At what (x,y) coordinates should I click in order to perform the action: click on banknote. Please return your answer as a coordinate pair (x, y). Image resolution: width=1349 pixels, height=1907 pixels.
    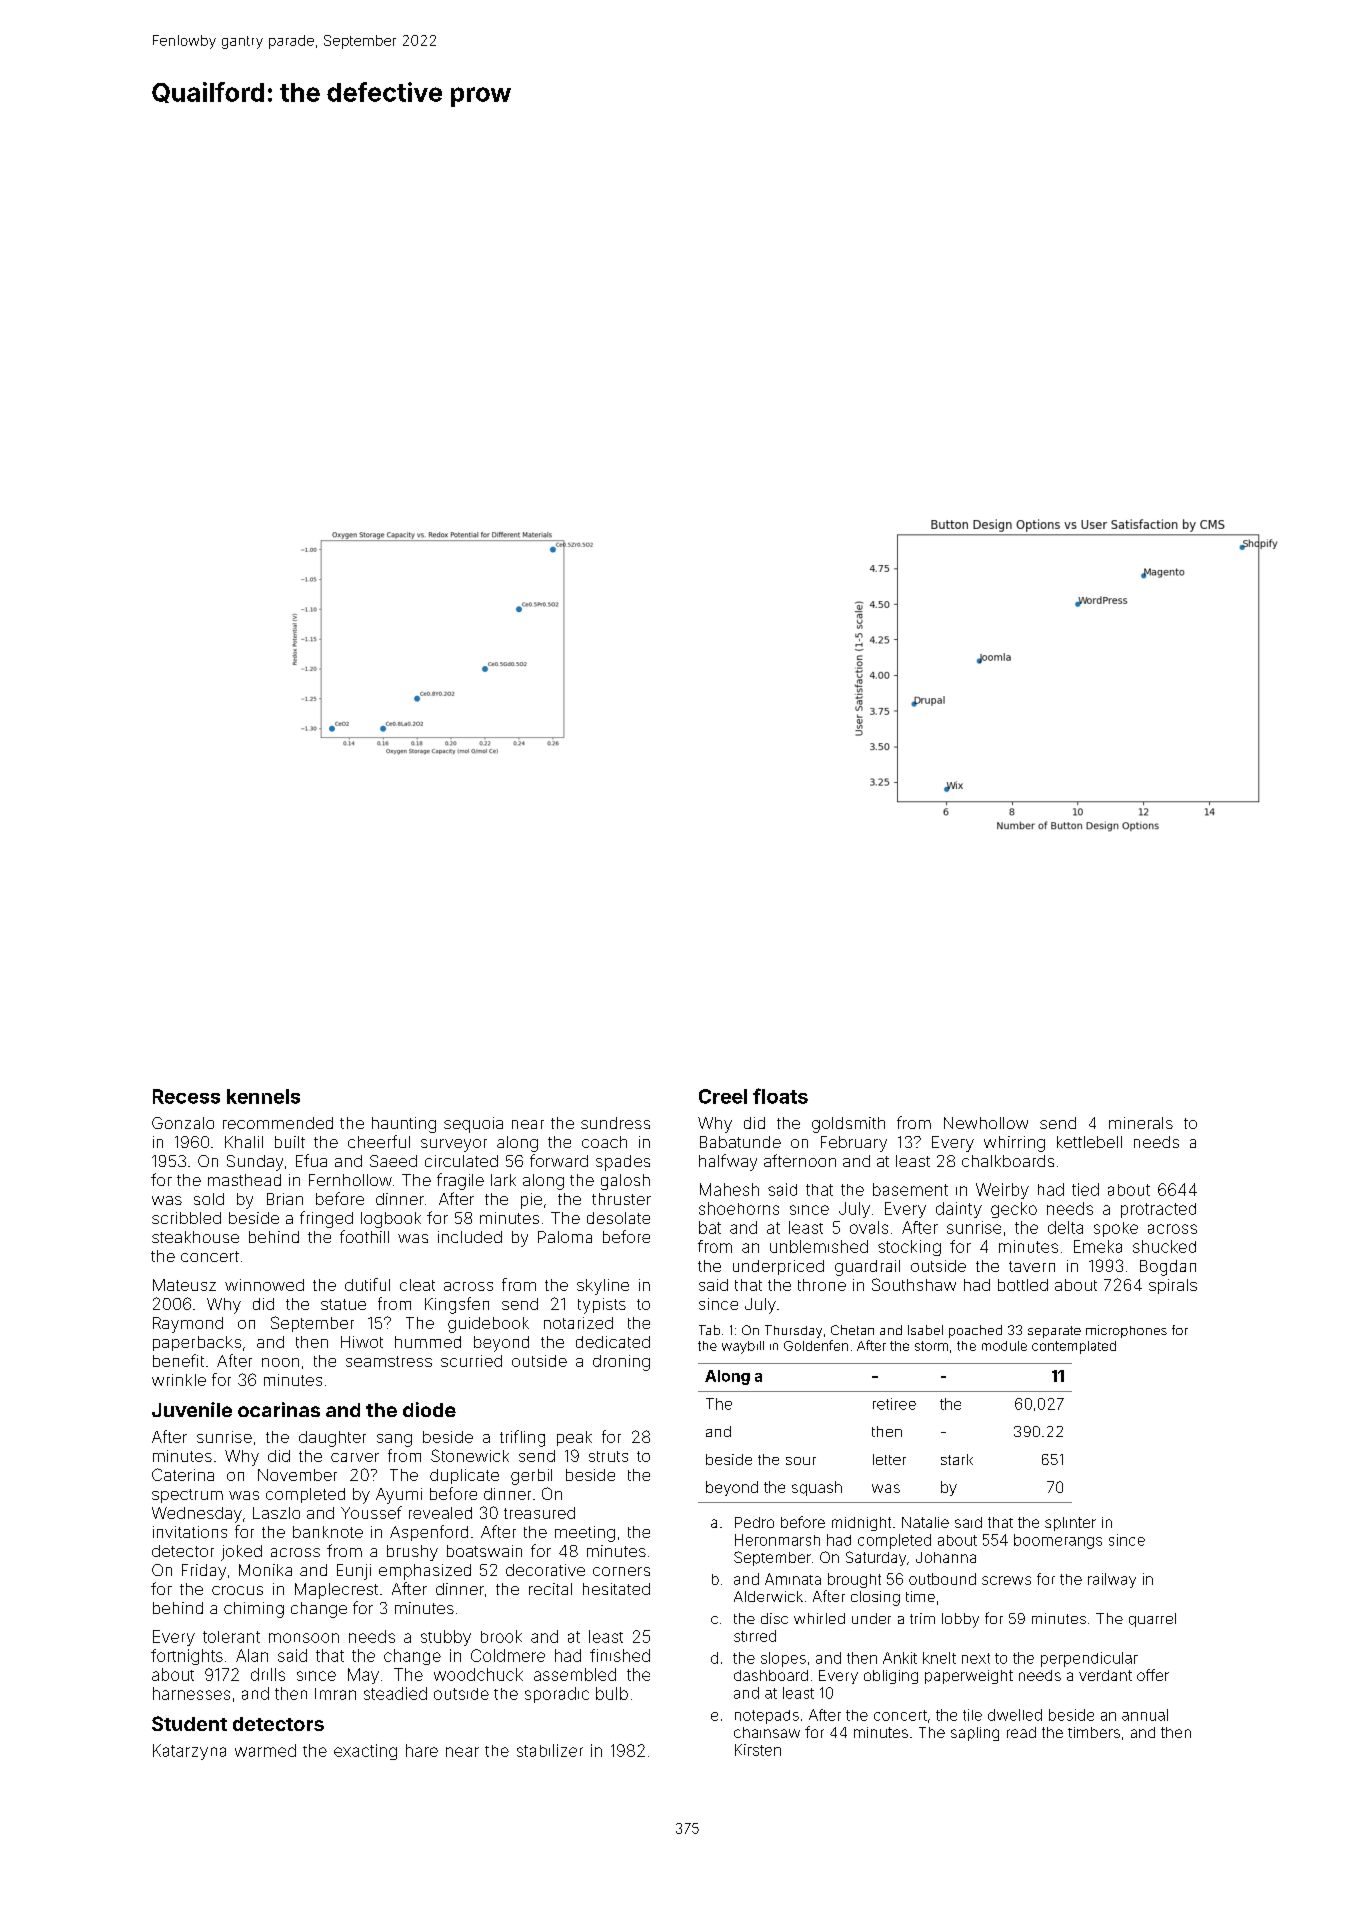
    Looking at the image, I should click on (328, 1532).
